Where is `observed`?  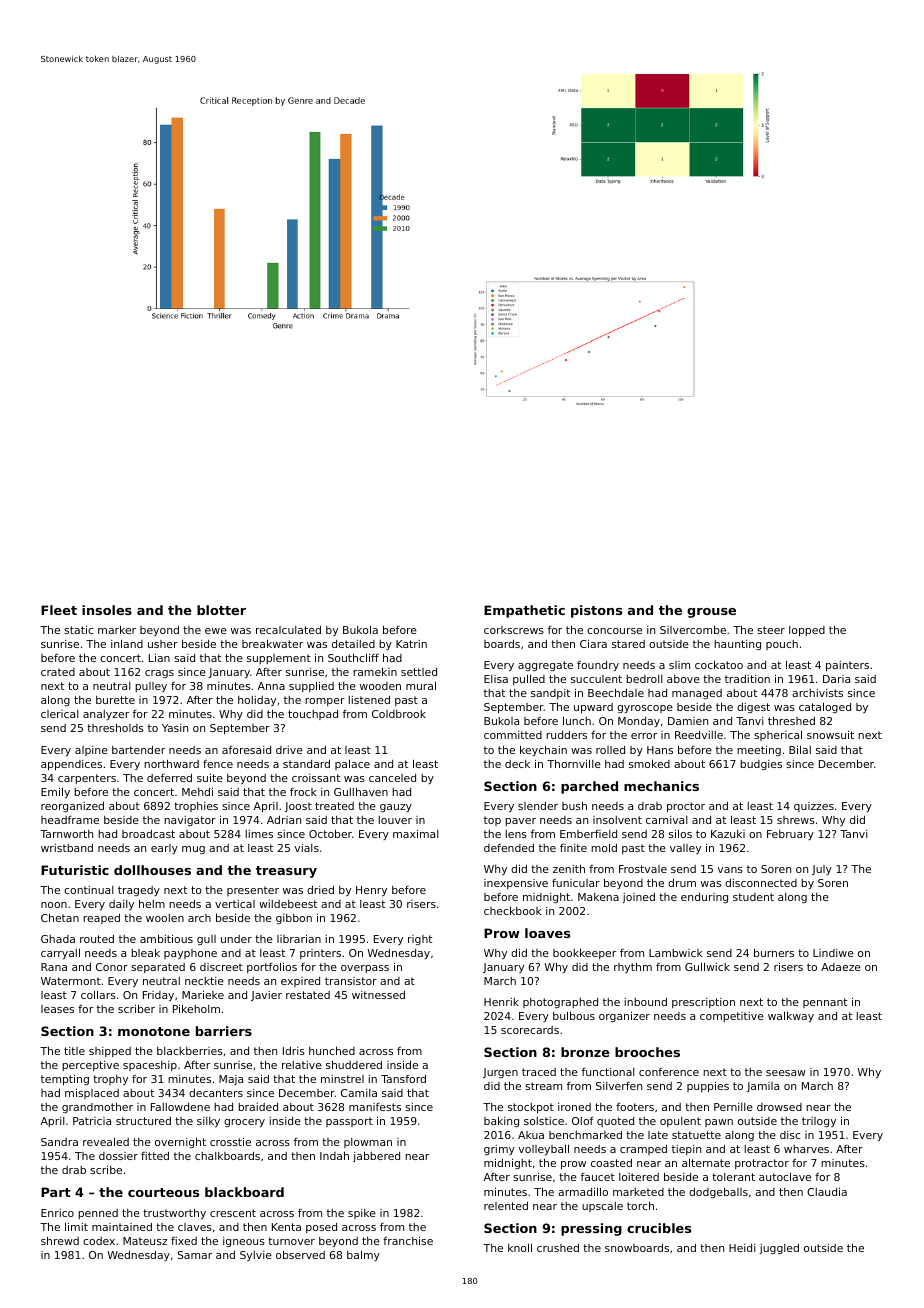 observed is located at coordinates (300, 1254).
